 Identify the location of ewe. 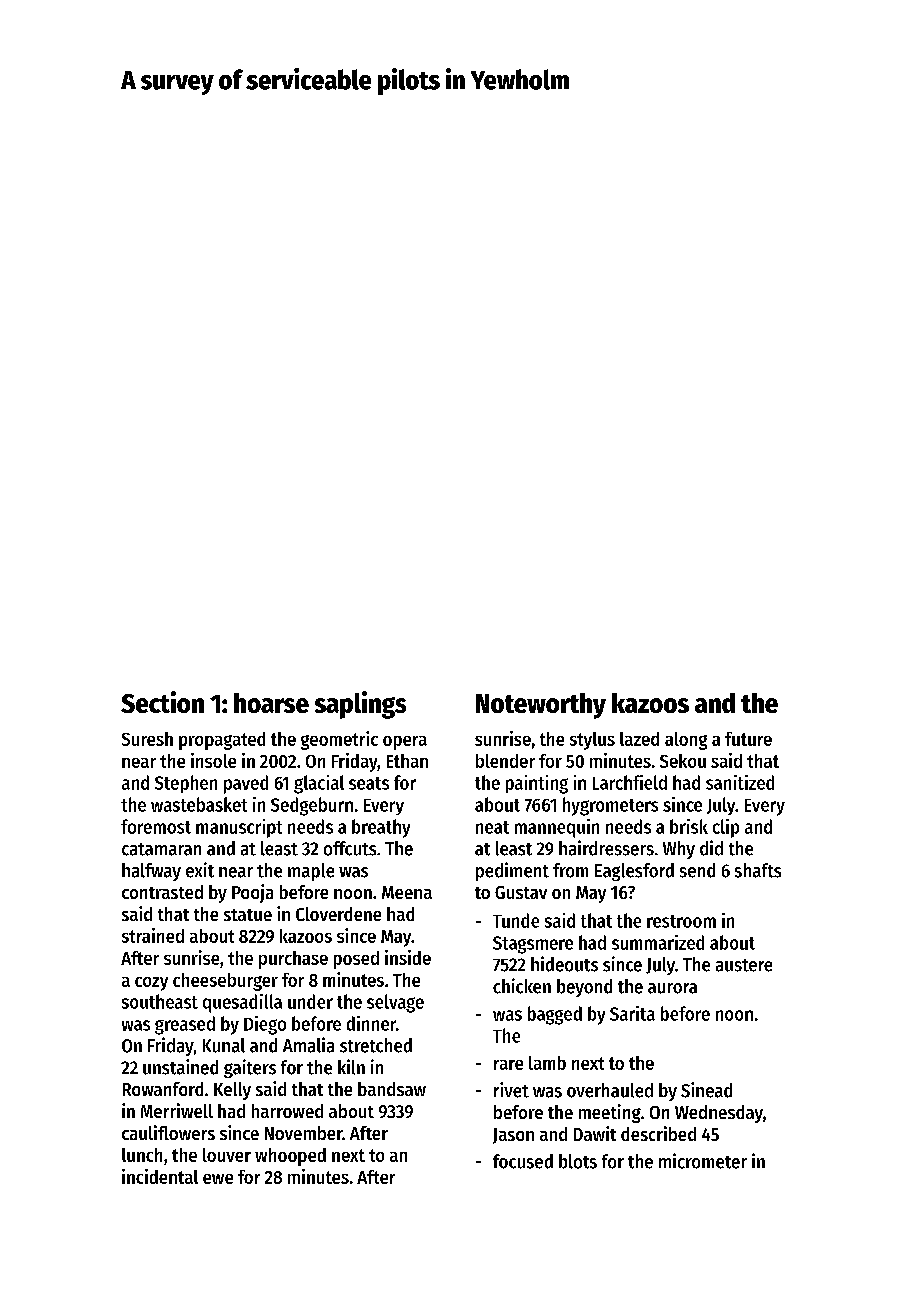
(218, 1179).
